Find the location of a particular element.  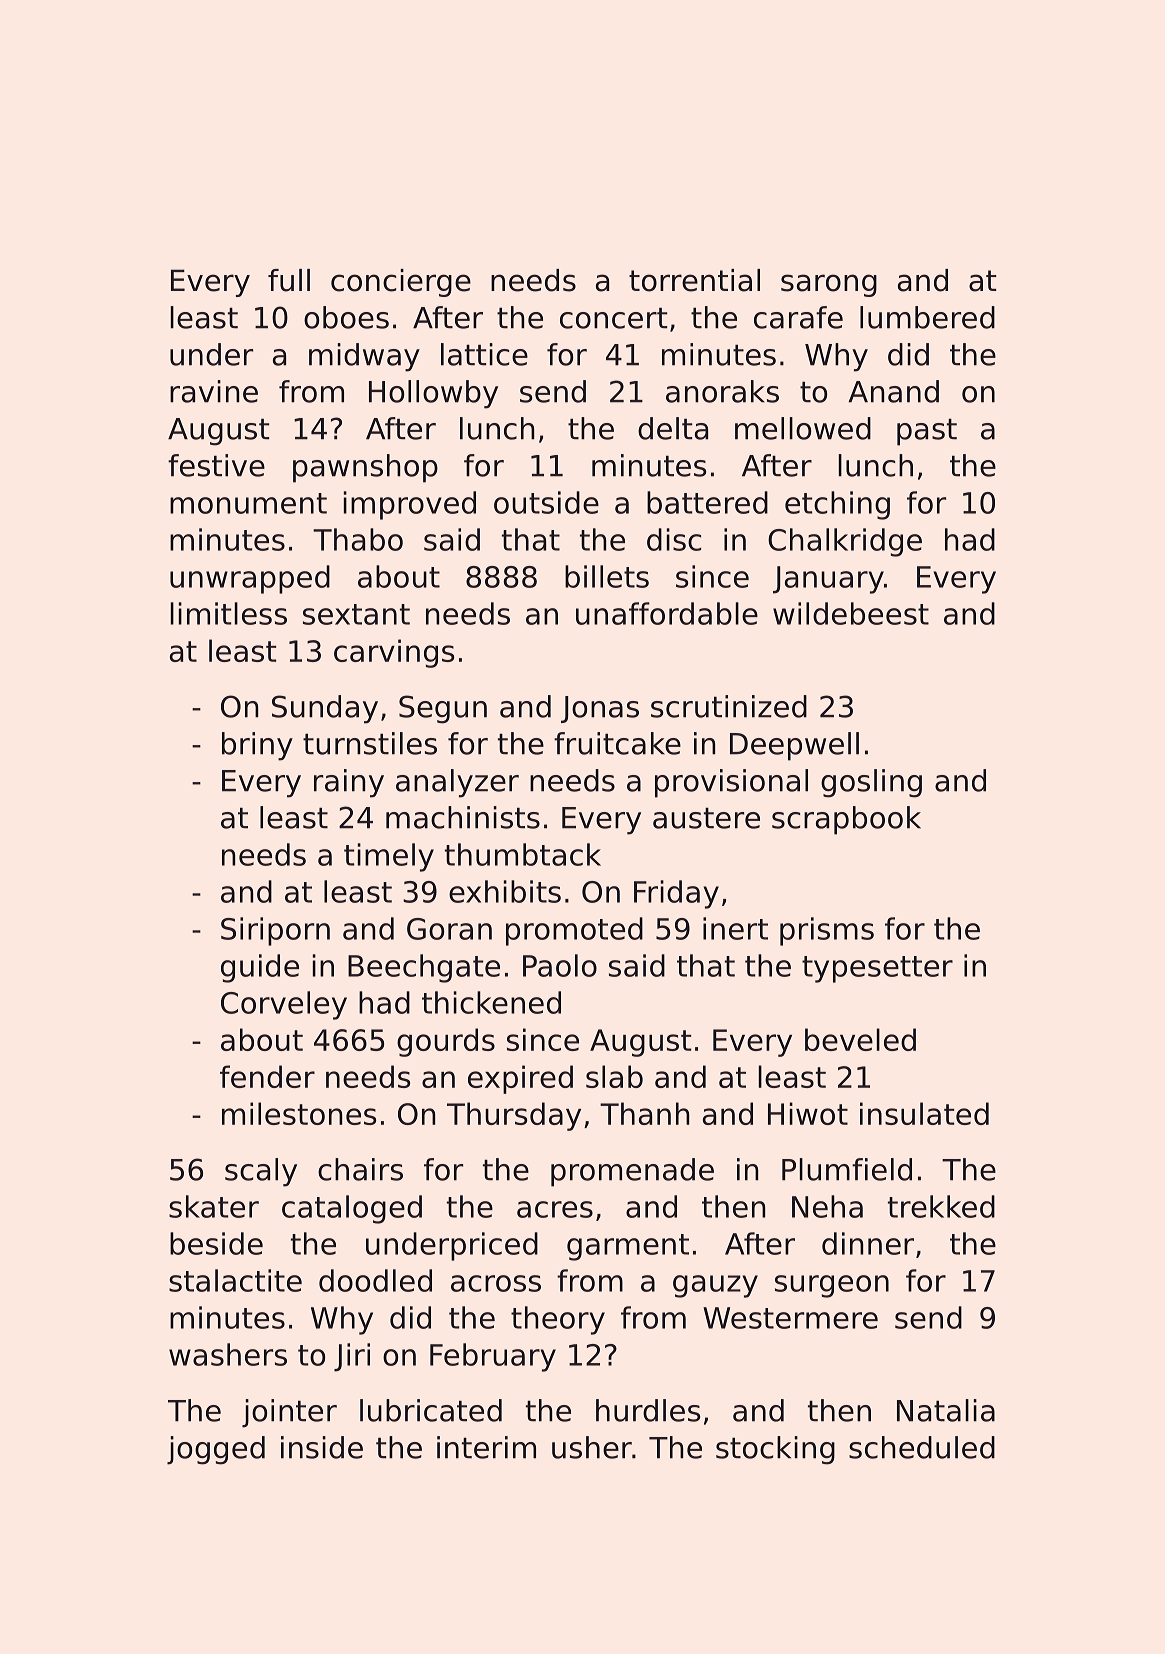

fruitcake is located at coordinates (617, 743).
